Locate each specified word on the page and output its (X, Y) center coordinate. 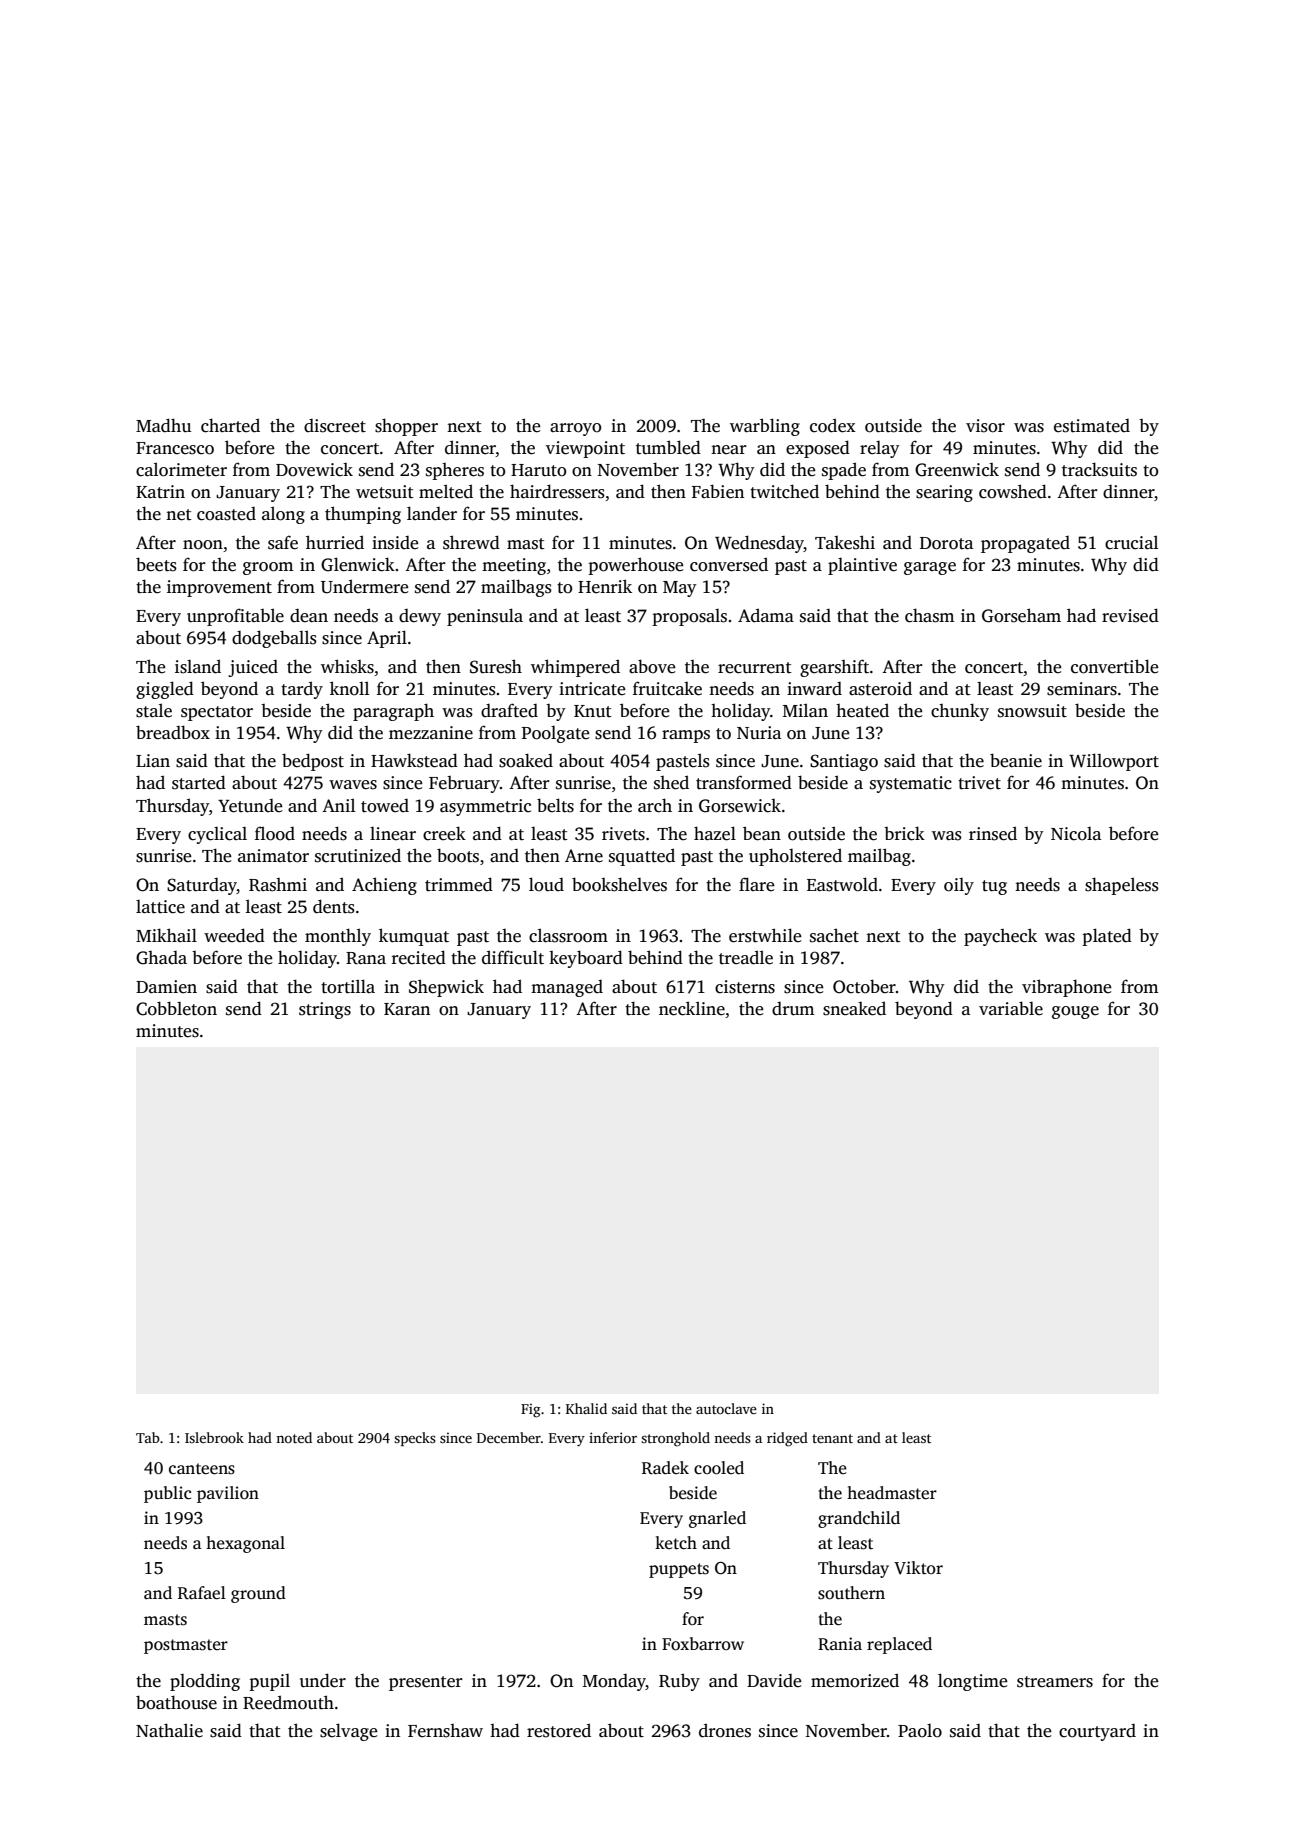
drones (725, 1730)
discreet (335, 426)
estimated (1092, 426)
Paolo (920, 1731)
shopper (406, 427)
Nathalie (169, 1730)
